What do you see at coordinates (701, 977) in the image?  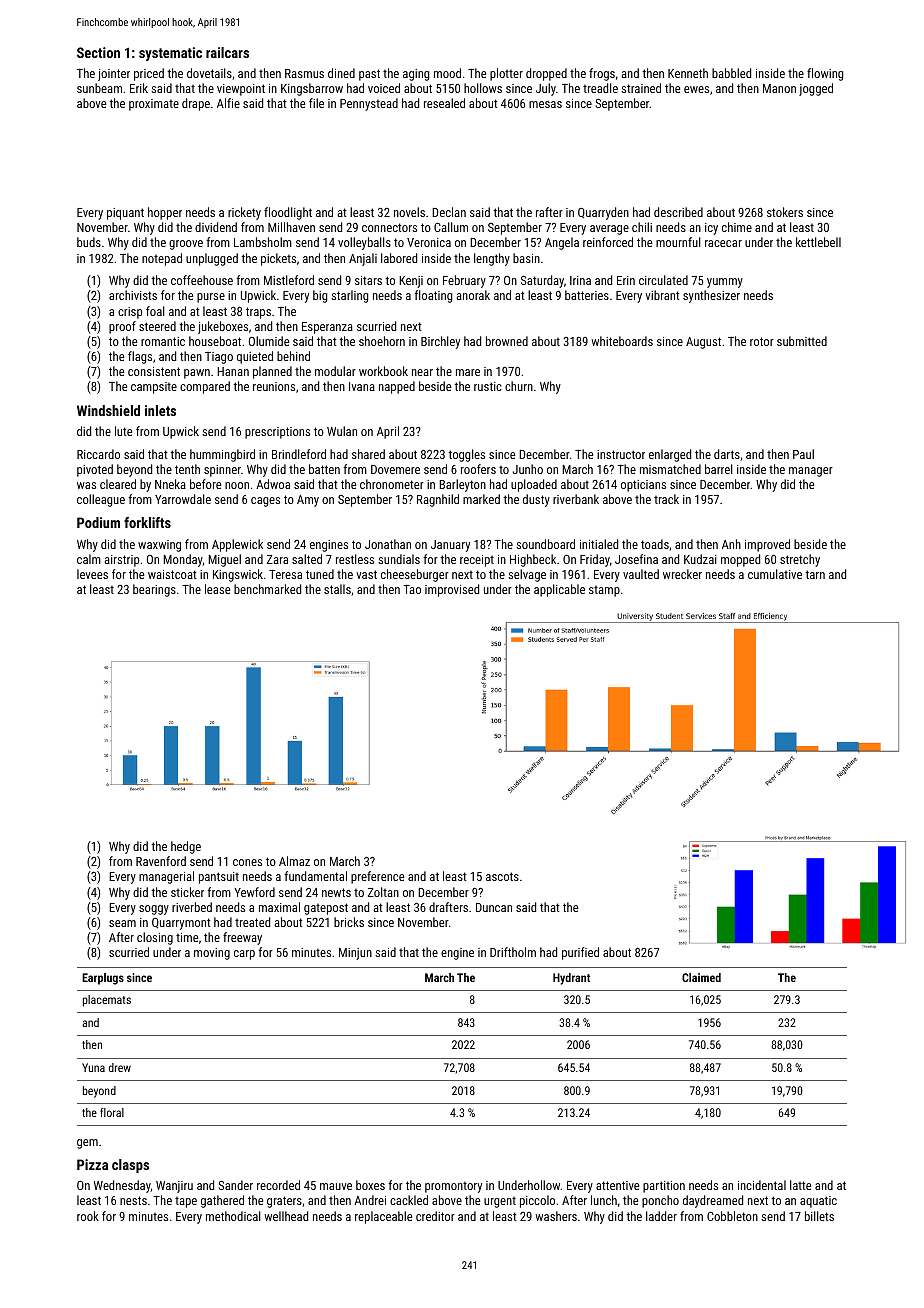 I see `Claimed` at bounding box center [701, 977].
